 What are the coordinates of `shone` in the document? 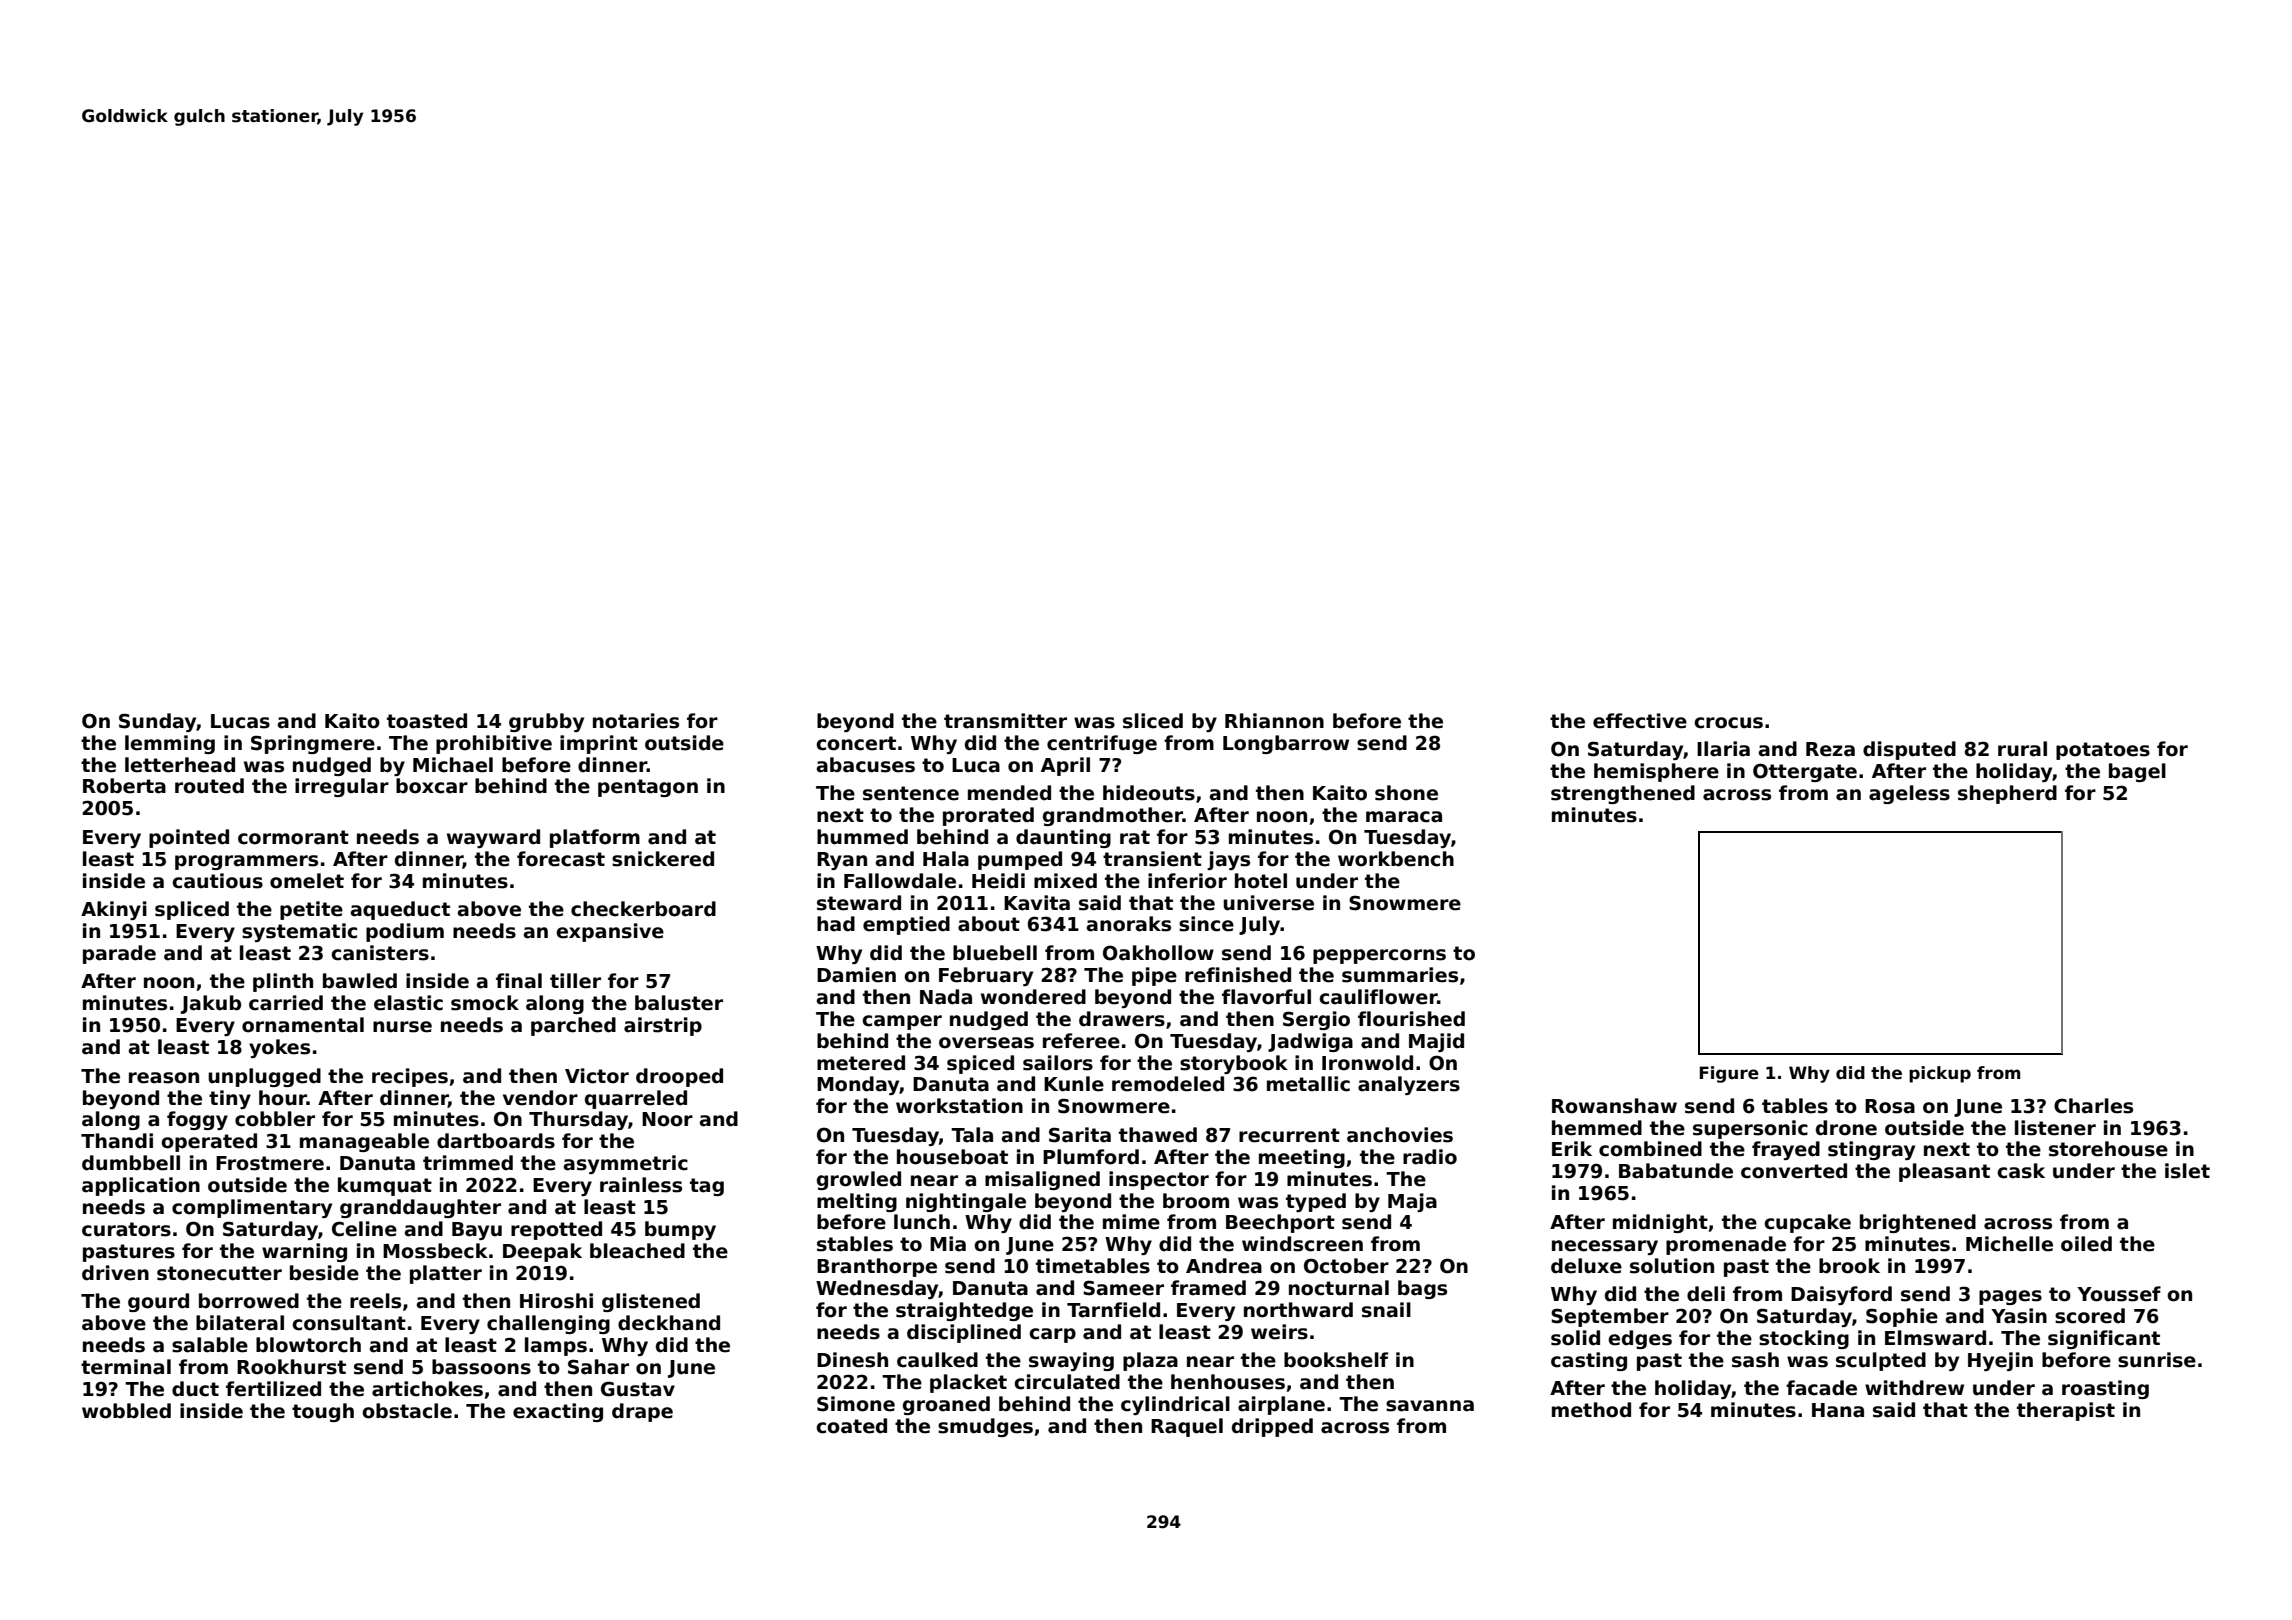 It's located at (1406, 793).
